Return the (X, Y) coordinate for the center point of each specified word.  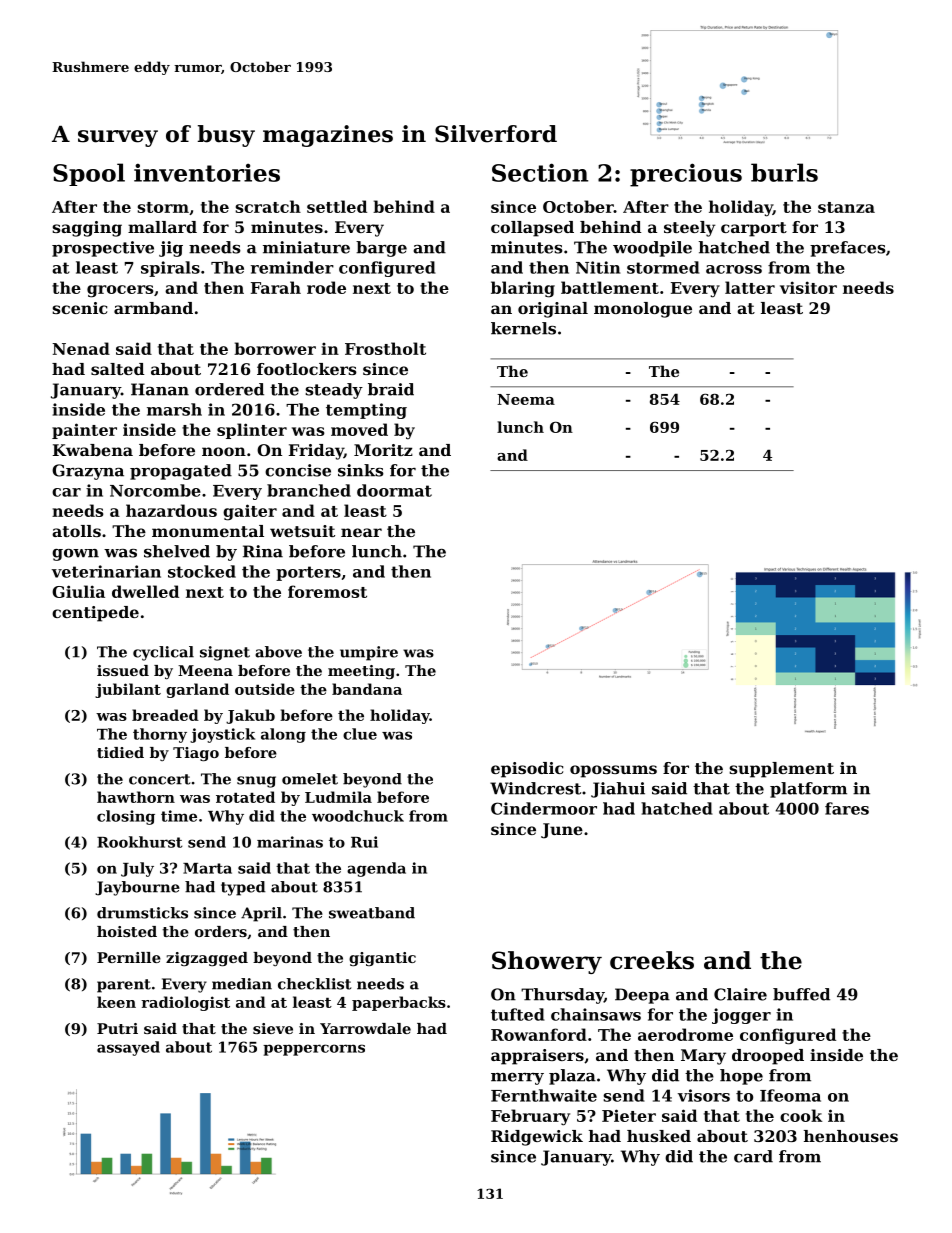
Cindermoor (544, 808)
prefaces (848, 249)
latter (750, 287)
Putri (117, 1028)
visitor (808, 287)
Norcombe (155, 490)
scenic (79, 308)
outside (265, 689)
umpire (369, 653)
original (553, 310)
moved (359, 429)
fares (847, 808)
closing (126, 817)
